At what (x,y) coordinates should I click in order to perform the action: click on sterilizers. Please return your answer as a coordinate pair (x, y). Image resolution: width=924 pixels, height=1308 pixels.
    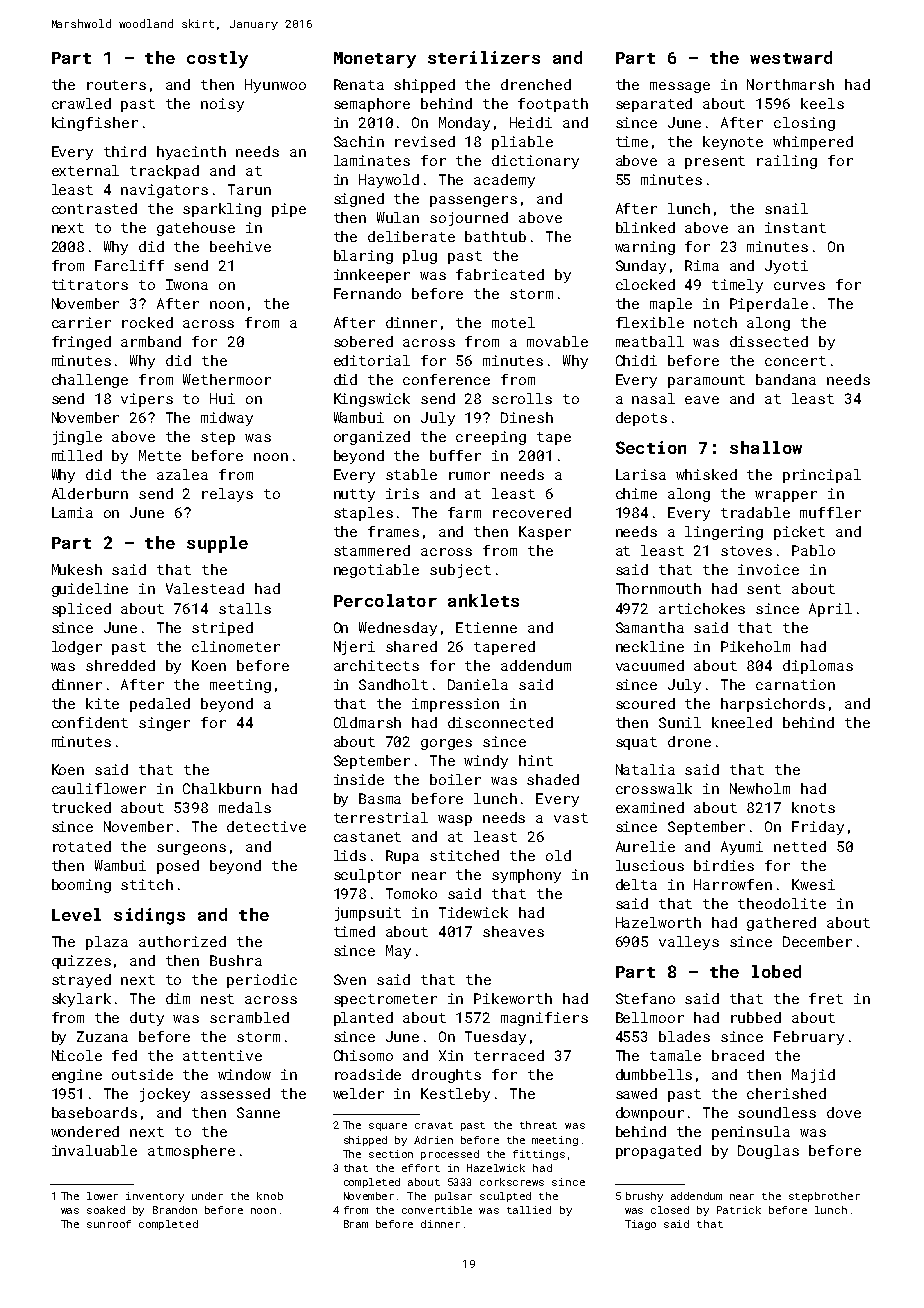
    Looking at the image, I should click on (484, 57).
